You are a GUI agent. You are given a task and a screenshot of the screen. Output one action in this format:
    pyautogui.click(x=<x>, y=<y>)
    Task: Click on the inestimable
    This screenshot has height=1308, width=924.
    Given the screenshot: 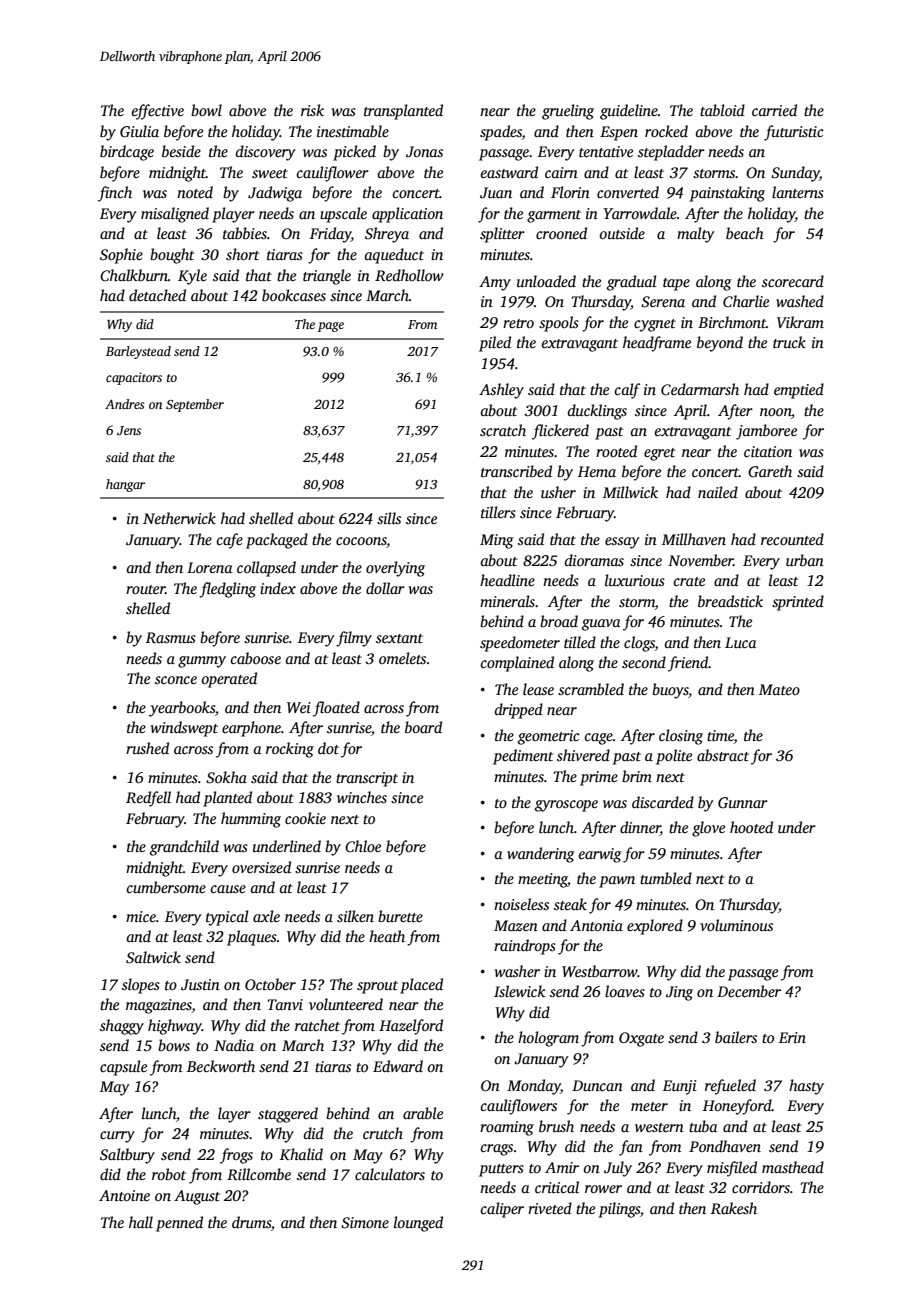 What is the action you would take?
    pyautogui.click(x=353, y=131)
